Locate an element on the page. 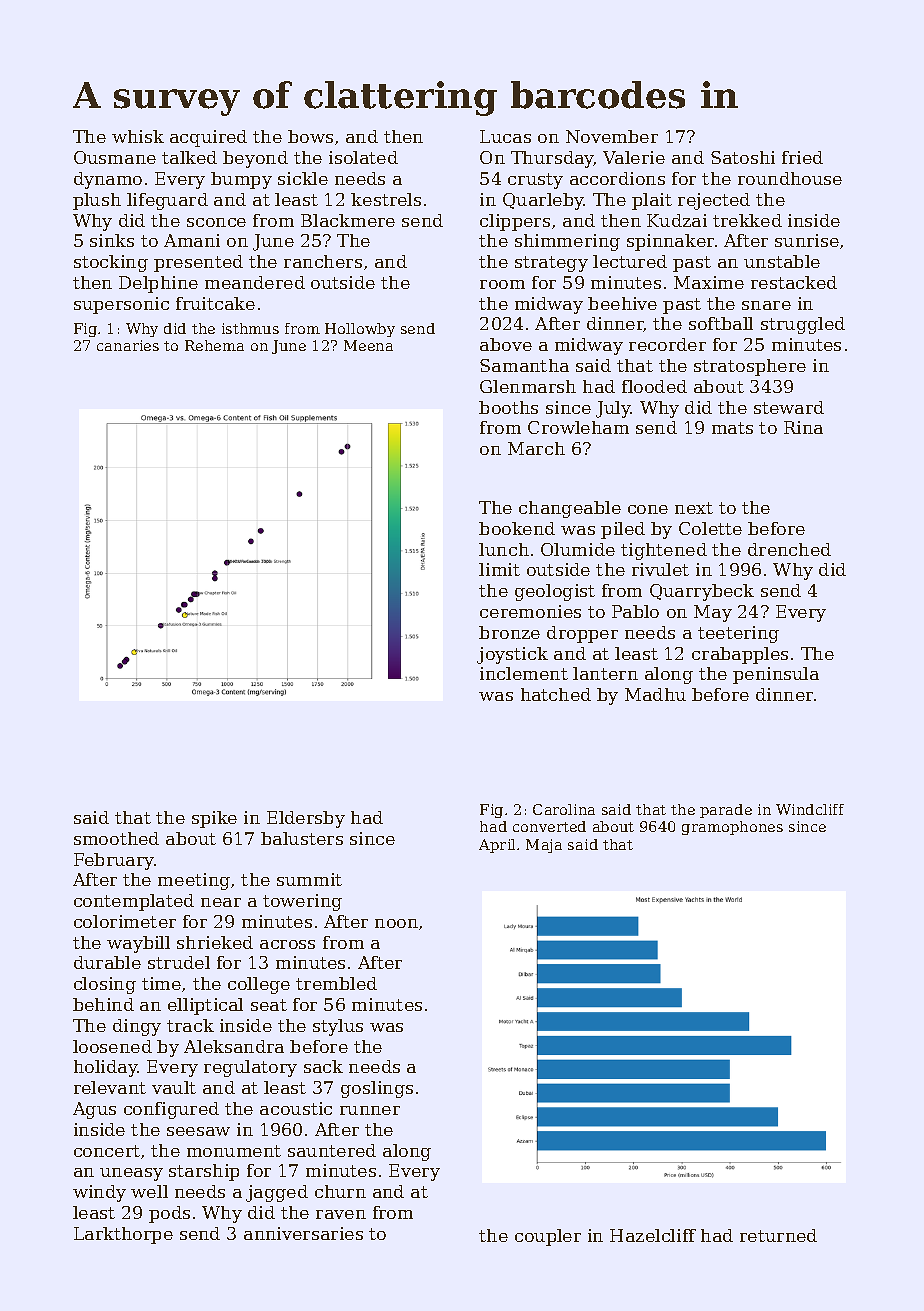 This image has width=924, height=1311. goslings is located at coordinates (377, 1089).
